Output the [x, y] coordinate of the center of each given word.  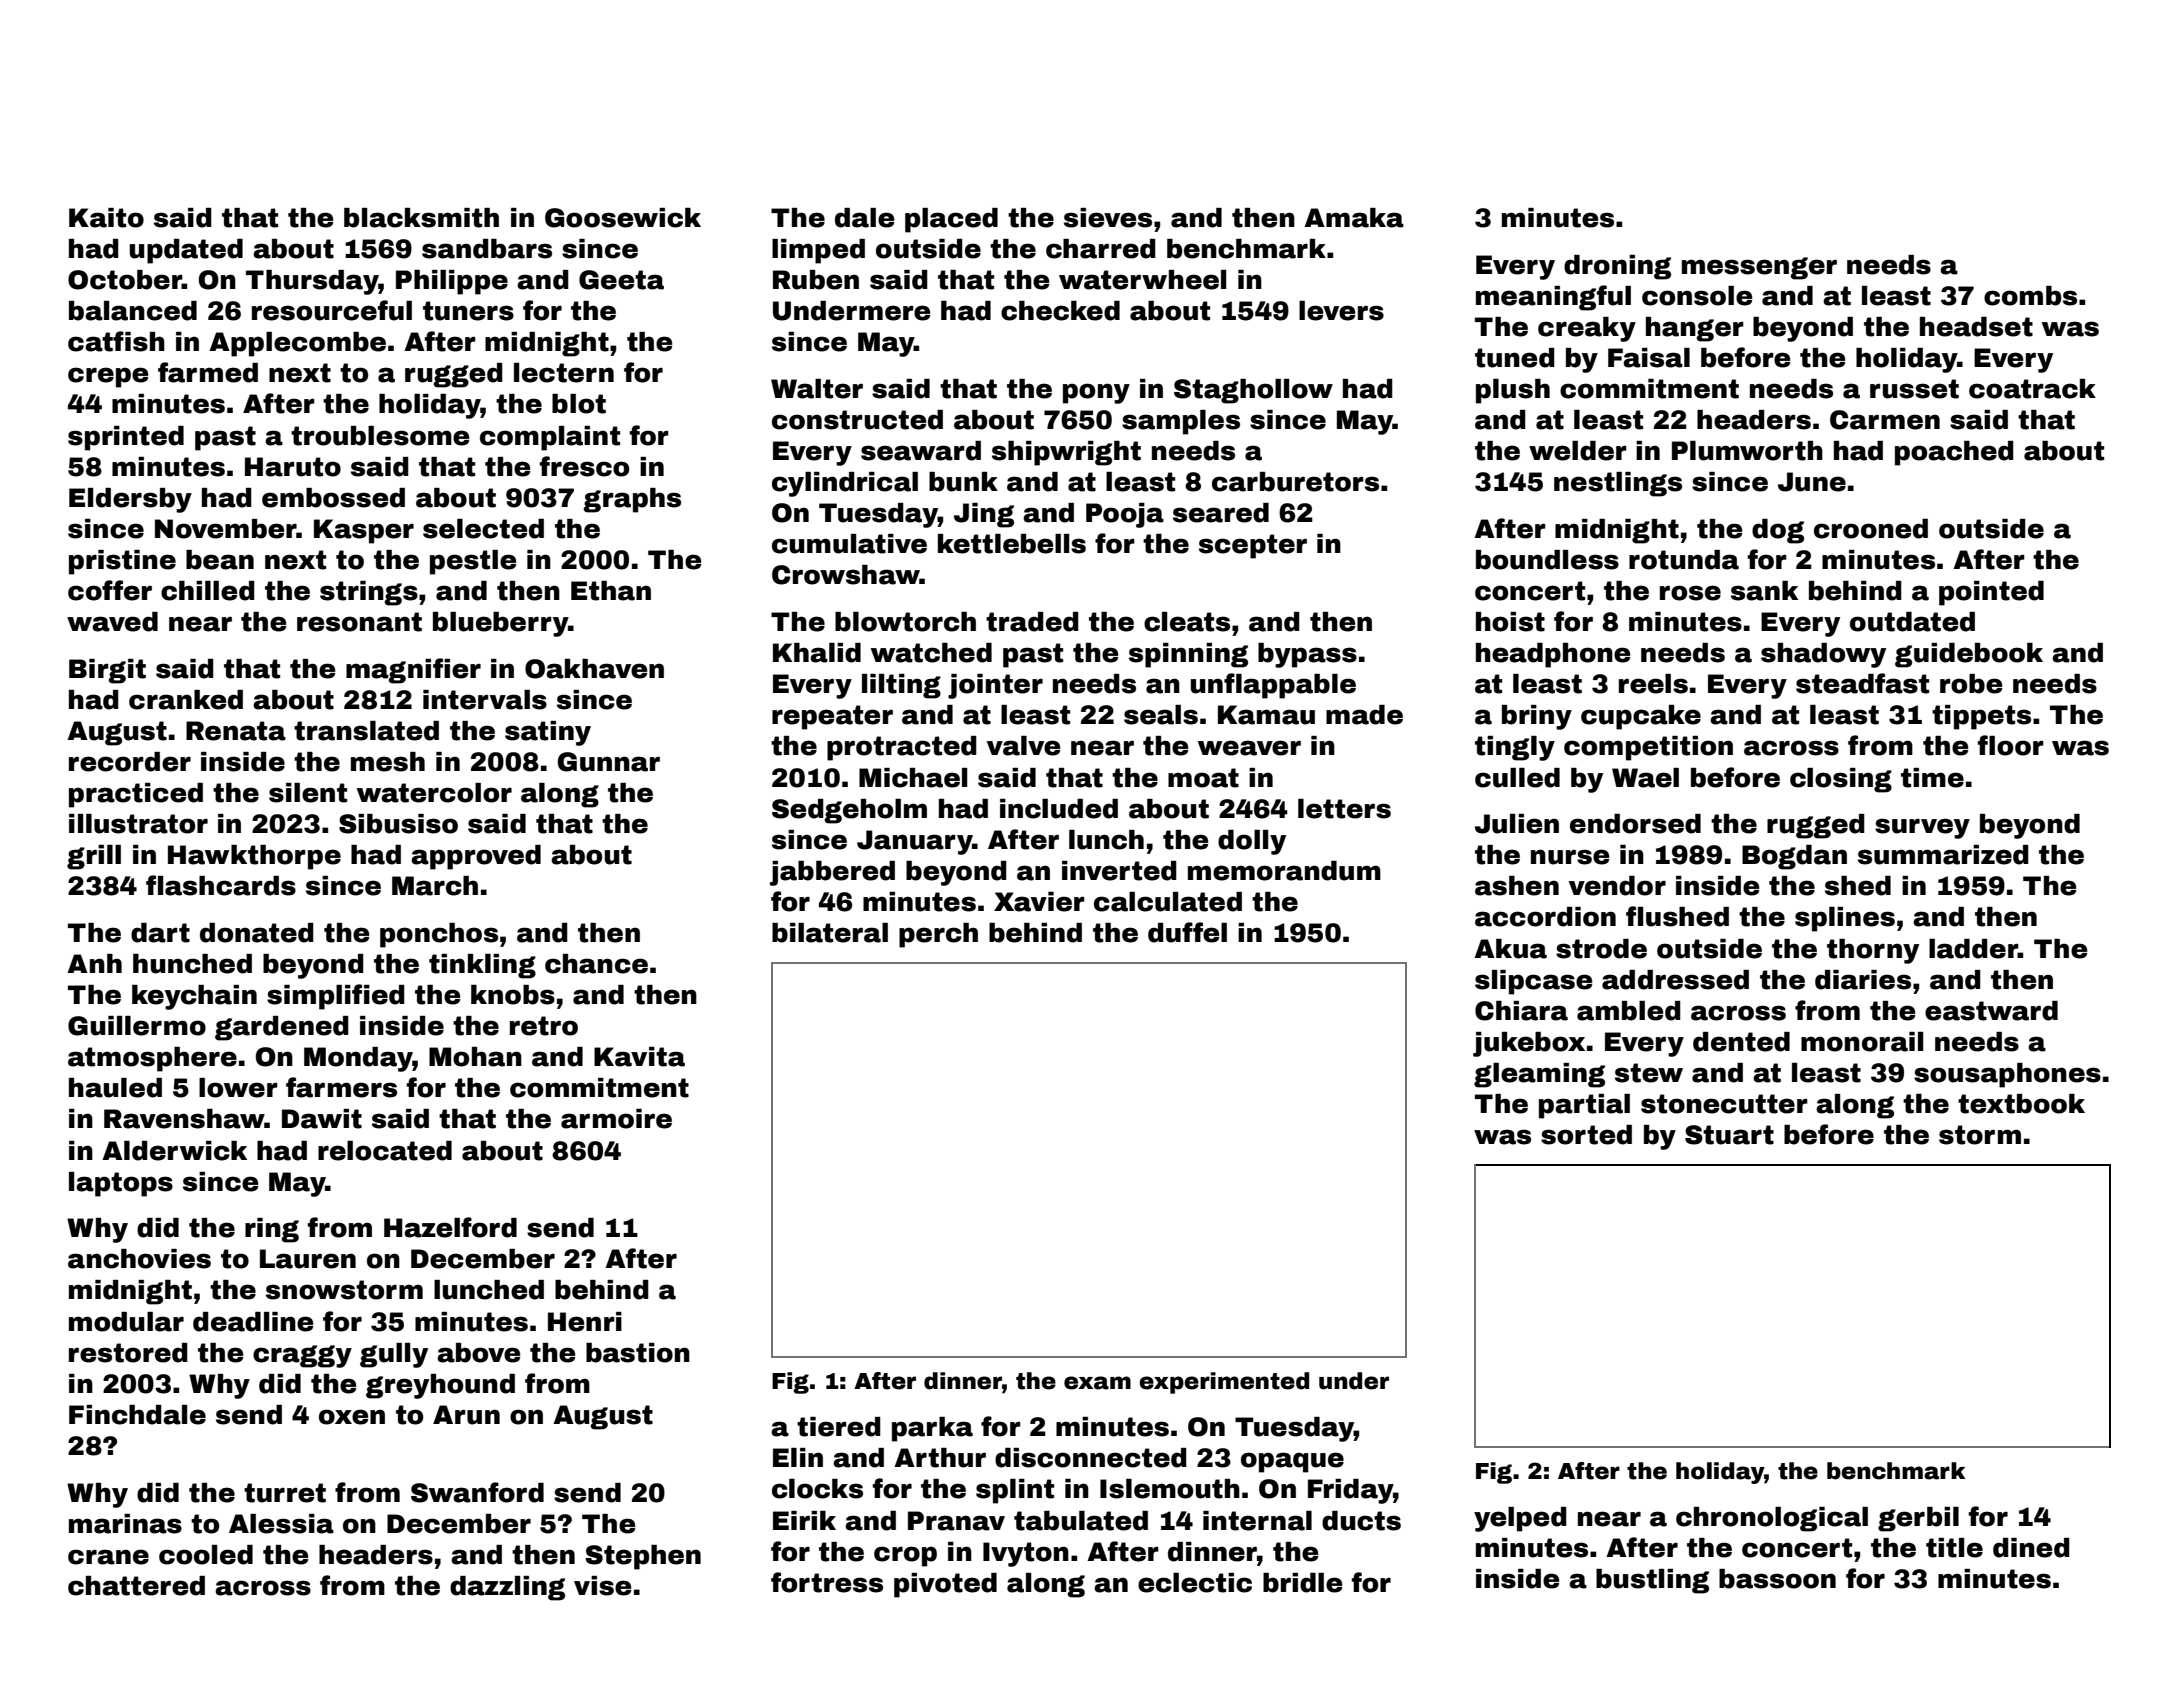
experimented [1224, 1383]
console [1697, 296]
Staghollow [1253, 391]
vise [602, 1586]
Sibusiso [398, 824]
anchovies [139, 1259]
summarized [1943, 855]
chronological [1772, 1519]
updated [186, 251]
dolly [1252, 842]
